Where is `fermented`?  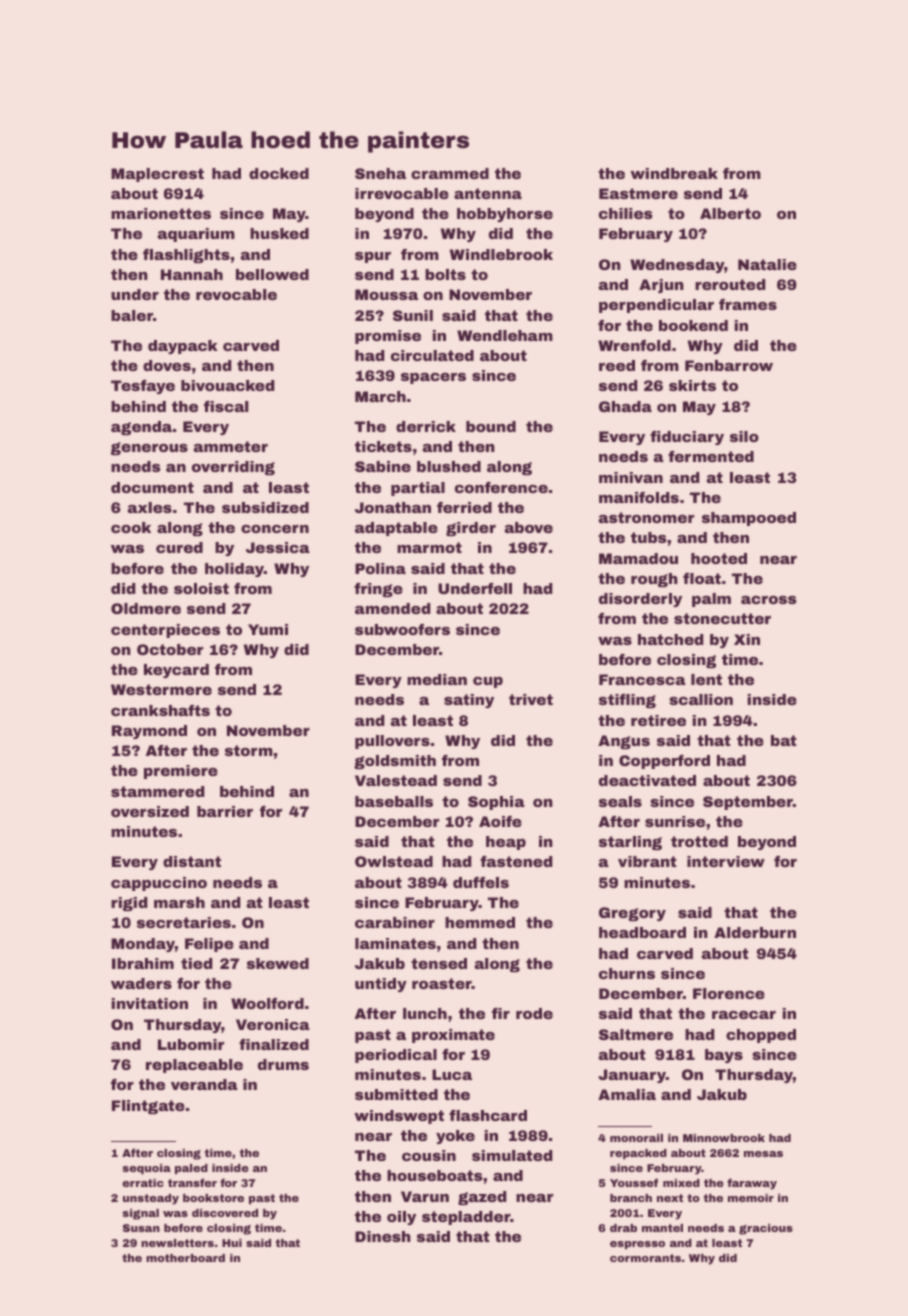
fermented is located at coordinates (711, 456).
